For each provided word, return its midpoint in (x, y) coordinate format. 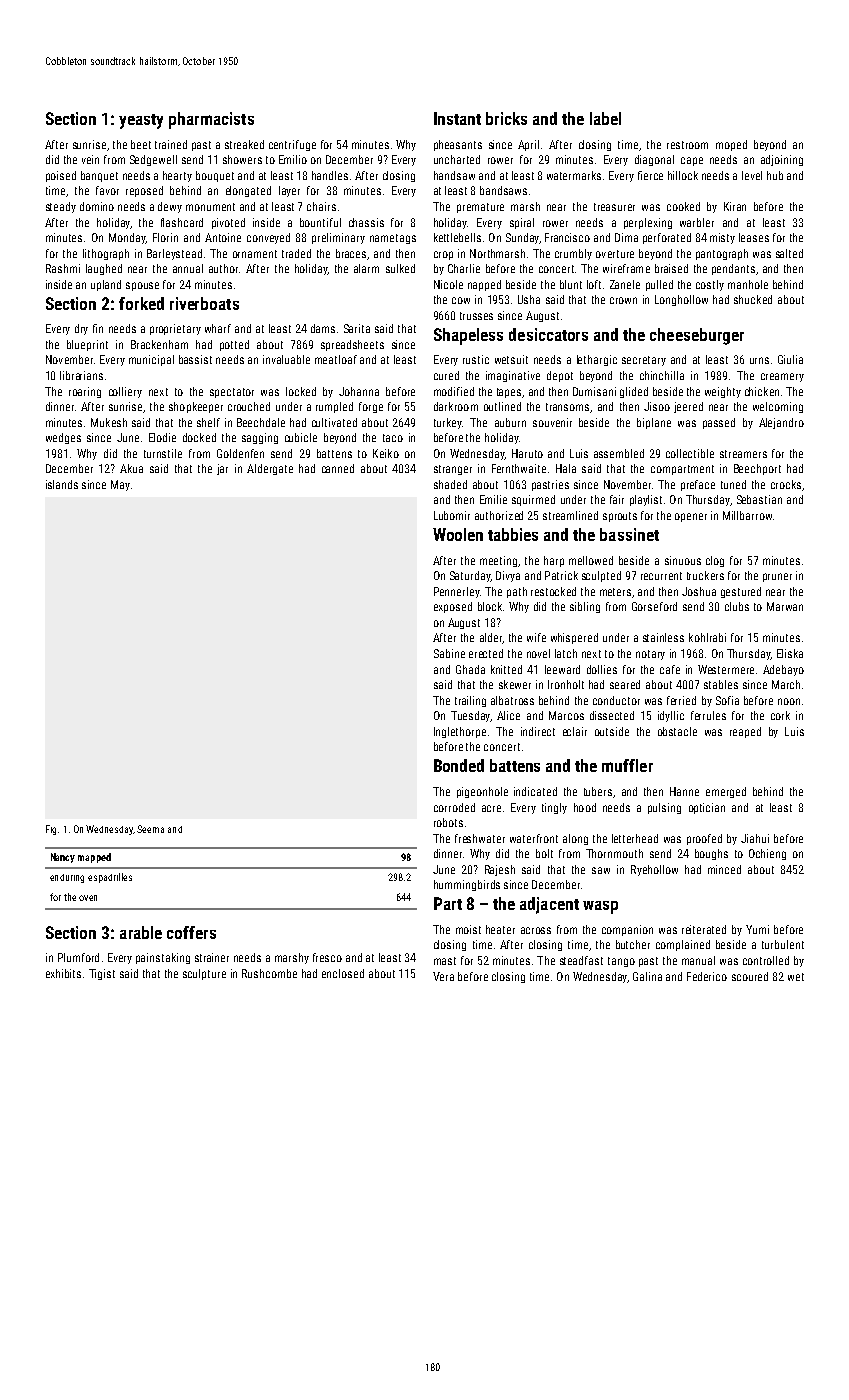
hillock (683, 175)
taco (393, 438)
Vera (443, 976)
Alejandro (781, 423)
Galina (647, 976)
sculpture (204, 974)
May (120, 485)
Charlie (464, 268)
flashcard (182, 222)
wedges (63, 438)
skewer (515, 684)
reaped (745, 732)
